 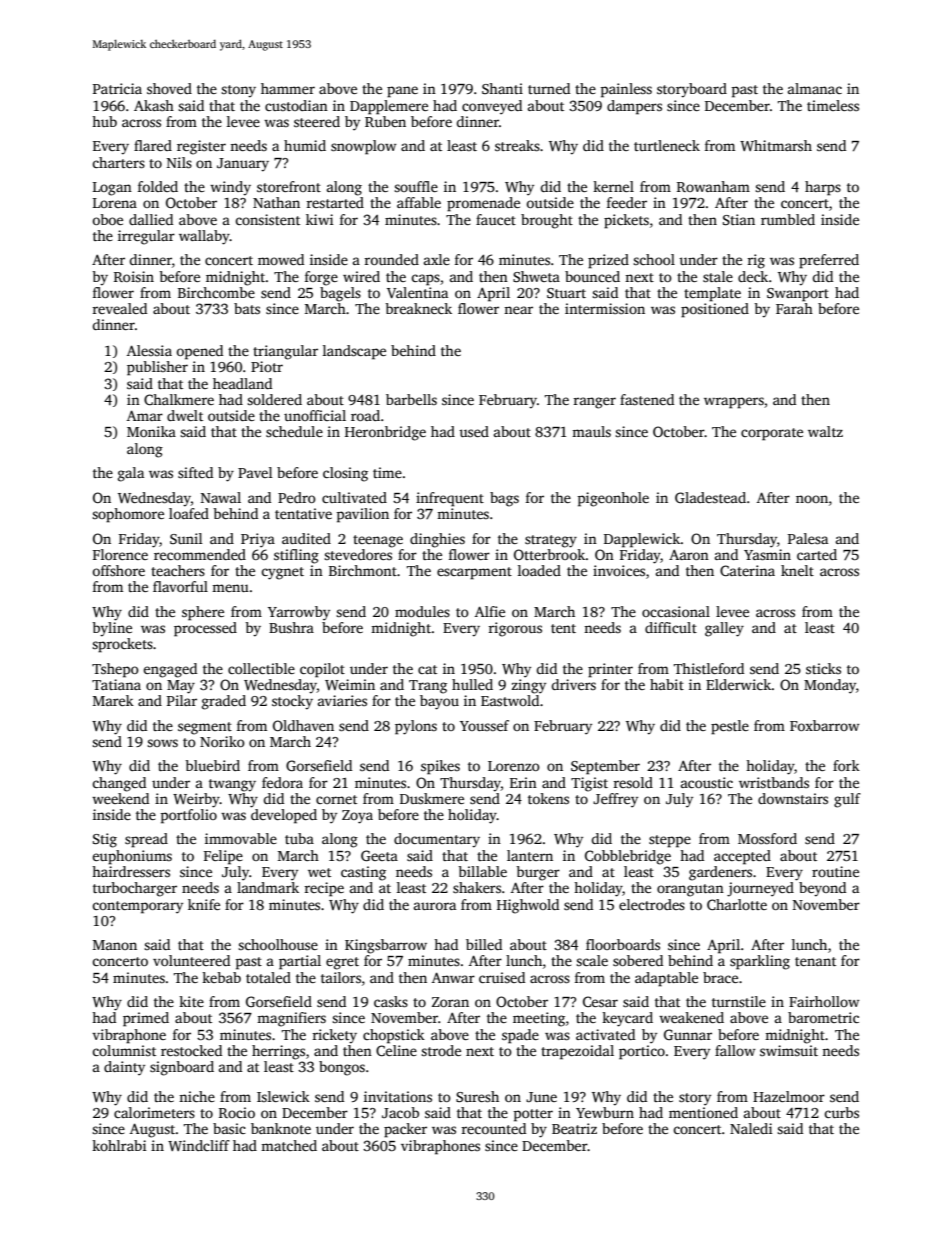 What do you see at coordinates (767, 838) in the screenshot?
I see `Mossford` at bounding box center [767, 838].
